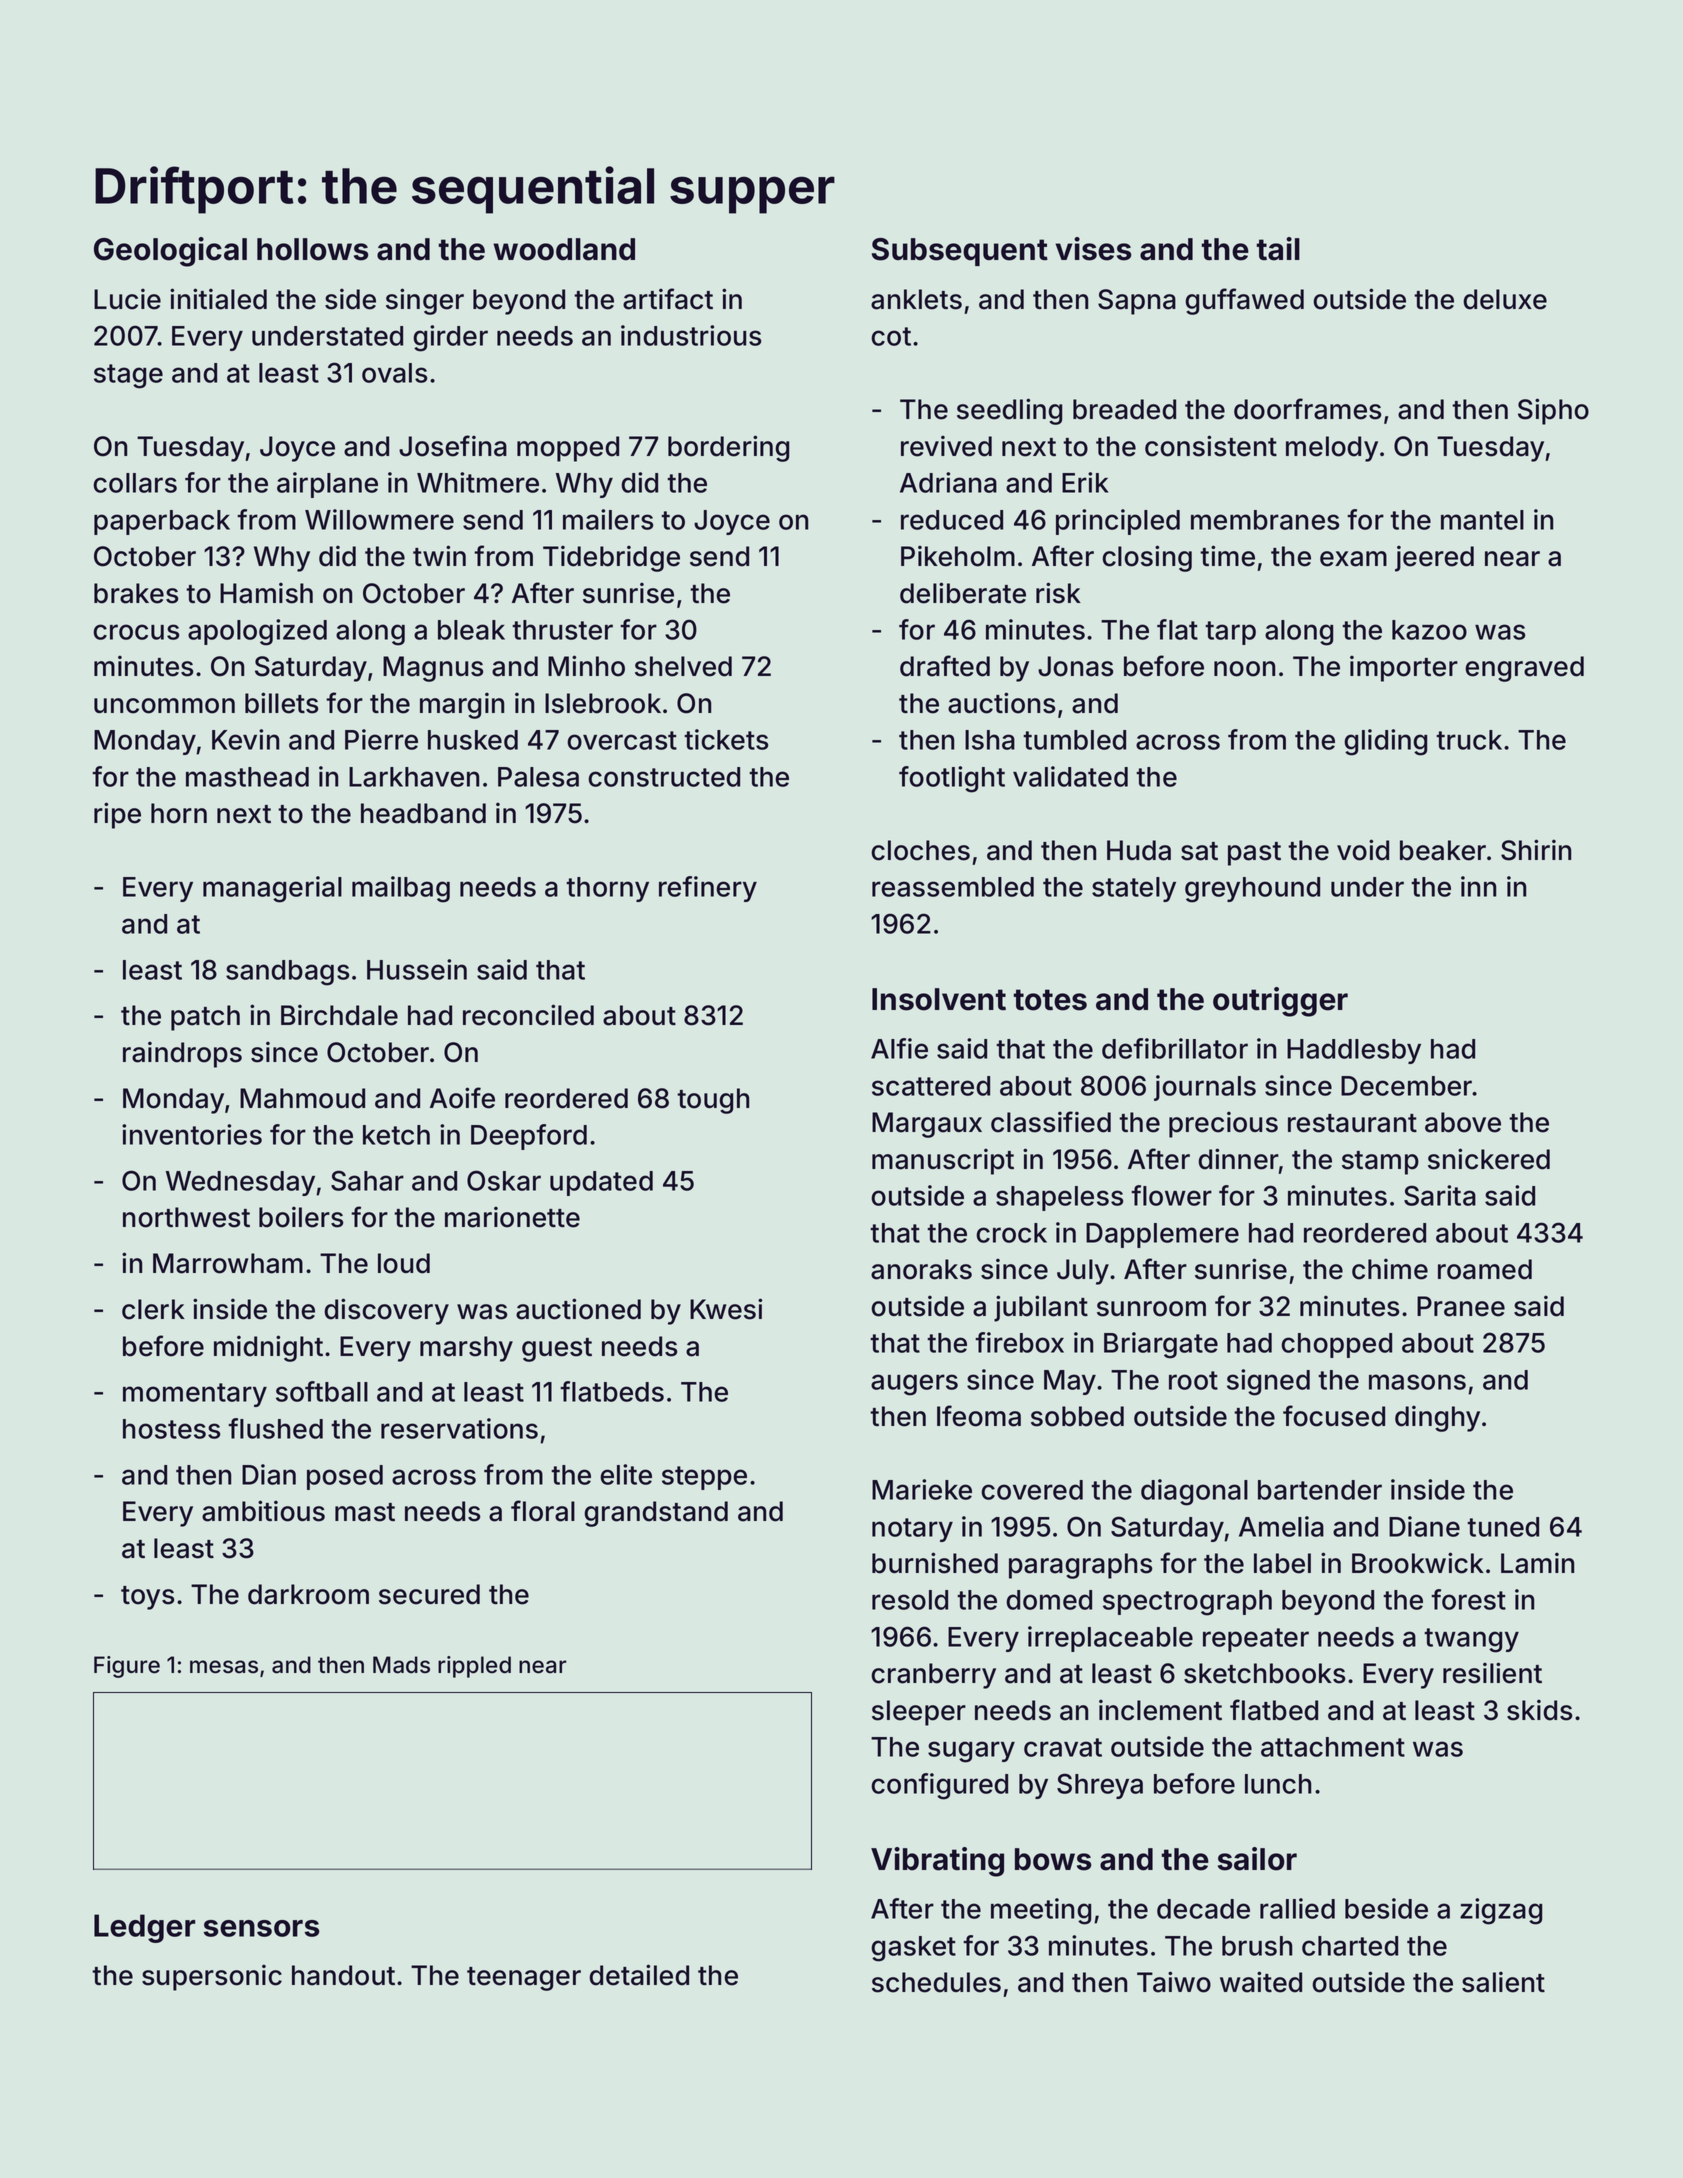  I want to click on sensors, so click(261, 1928).
